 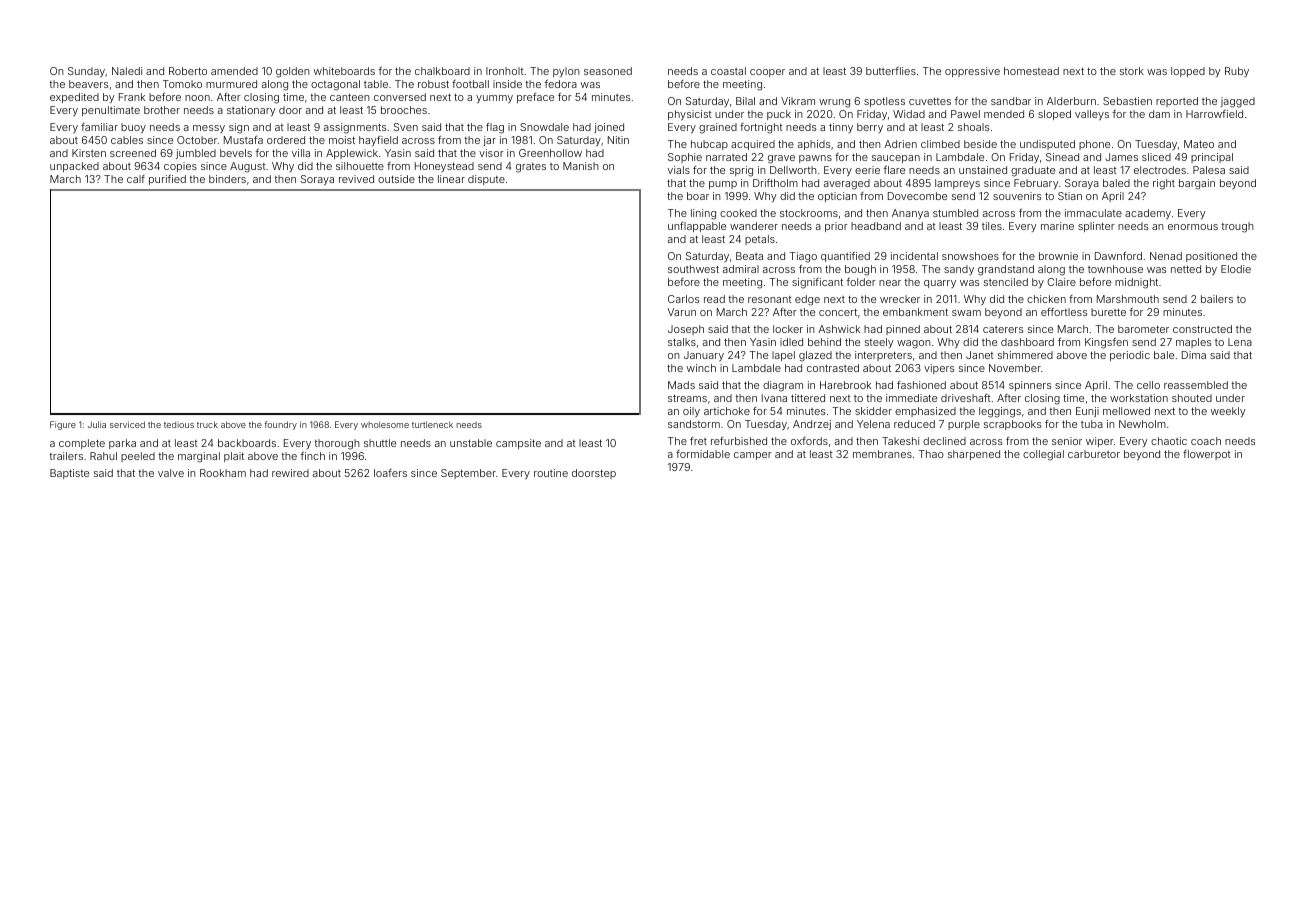 What do you see at coordinates (182, 84) in the document?
I see `Tomoko` at bounding box center [182, 84].
